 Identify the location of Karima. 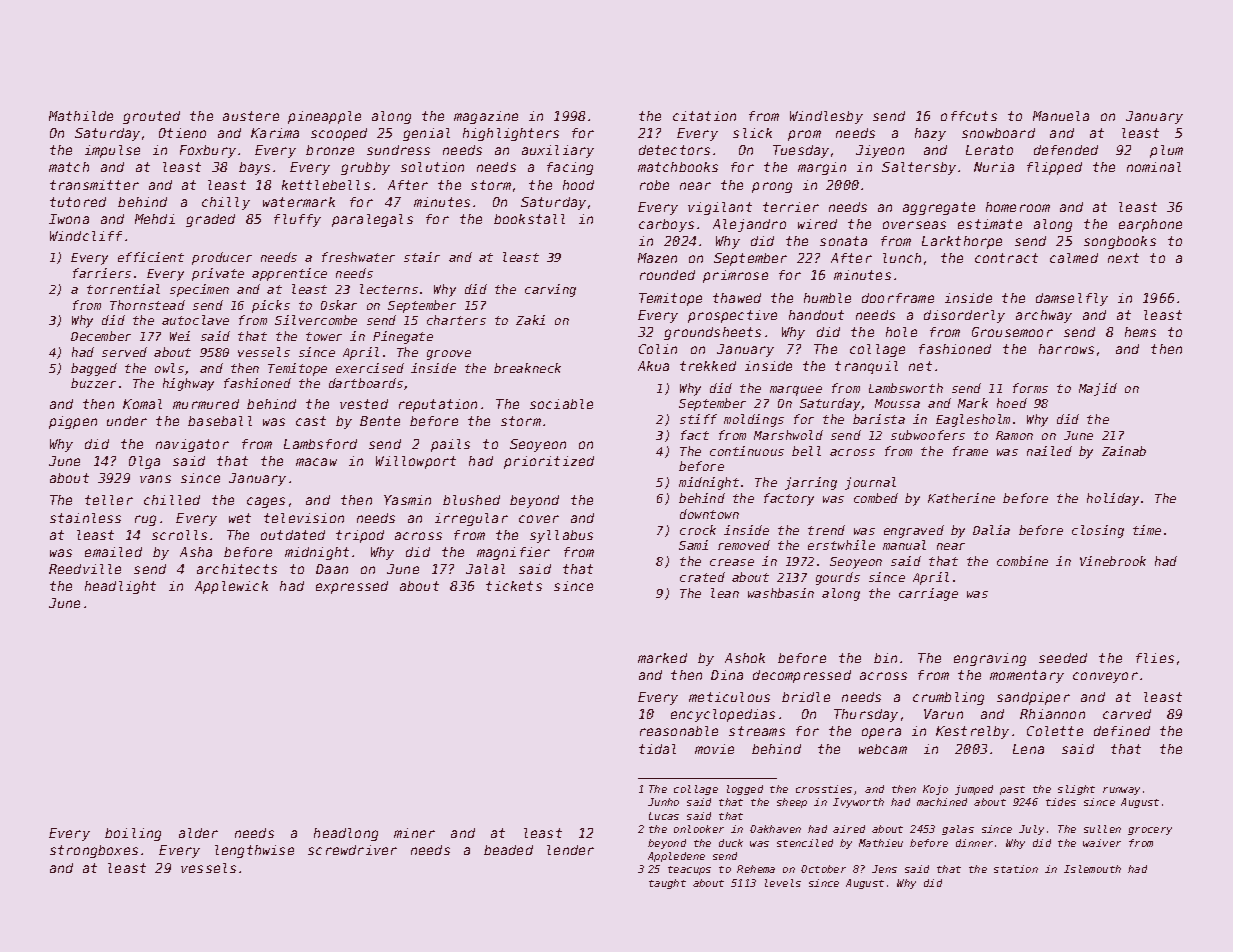
(275, 133).
